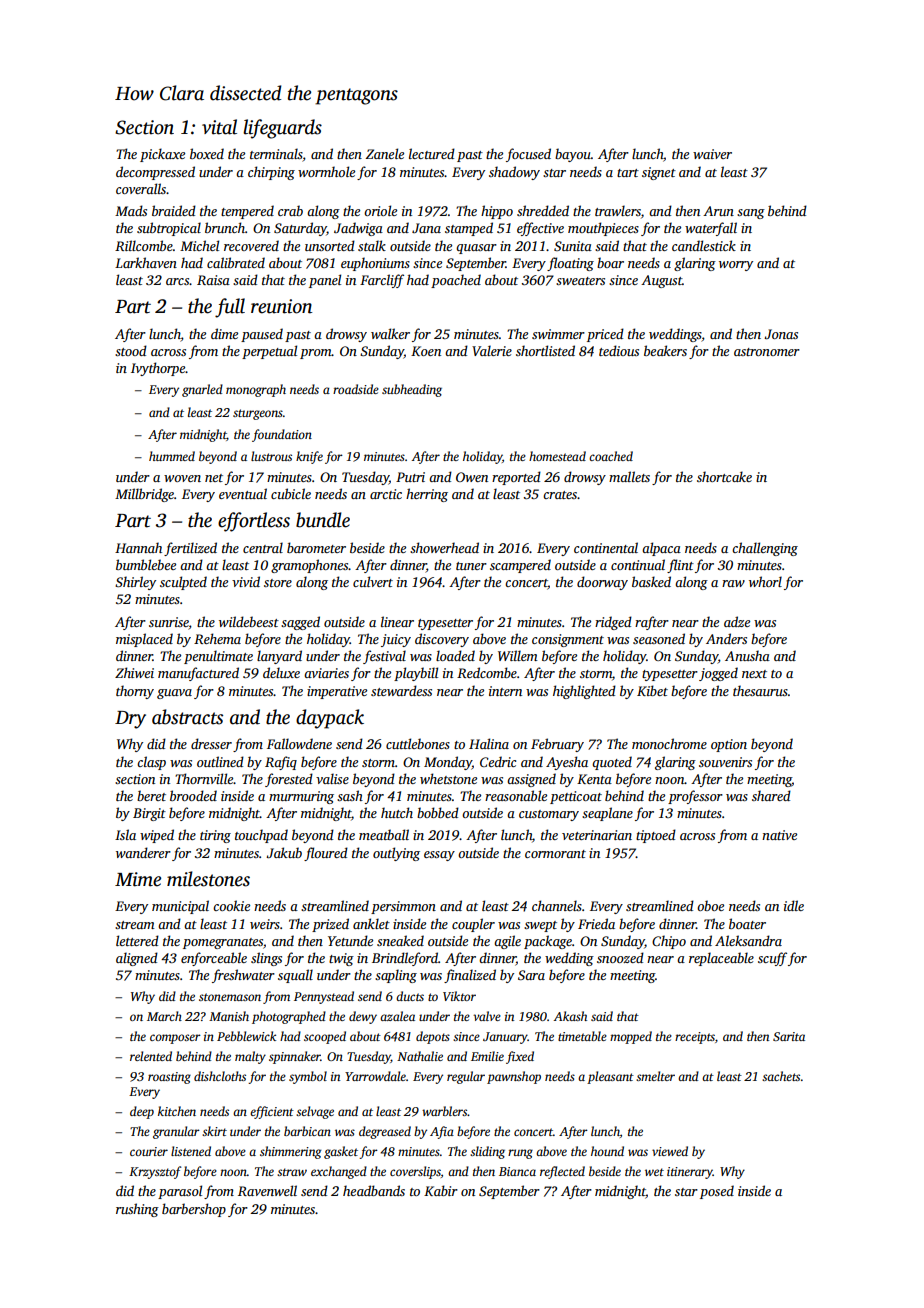  I want to click on thesaurus, so click(760, 690).
